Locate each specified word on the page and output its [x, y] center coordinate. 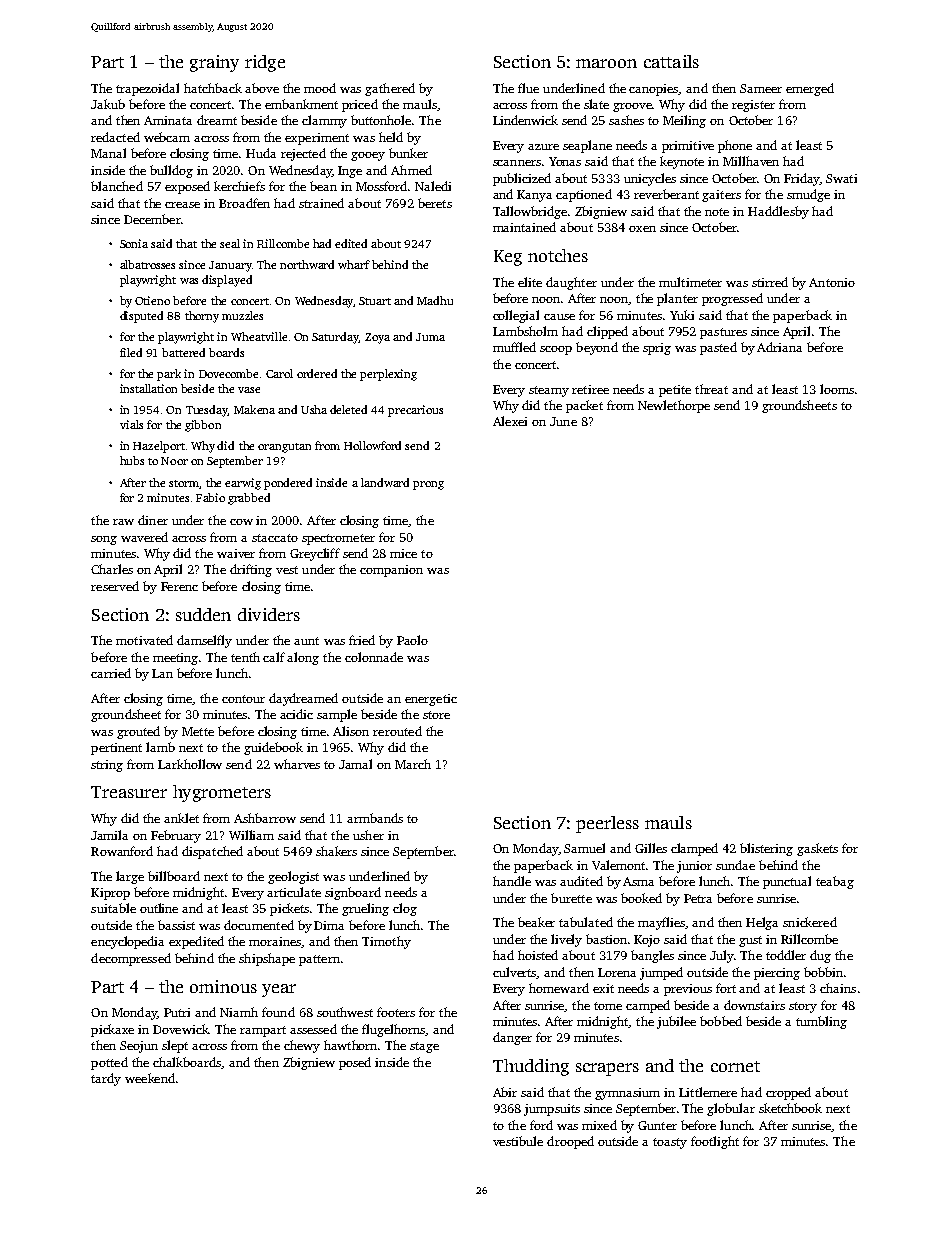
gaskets [817, 849]
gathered [390, 89]
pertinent [116, 749]
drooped [570, 1142]
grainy [214, 63]
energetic [431, 700]
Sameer [761, 88]
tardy [106, 1079]
